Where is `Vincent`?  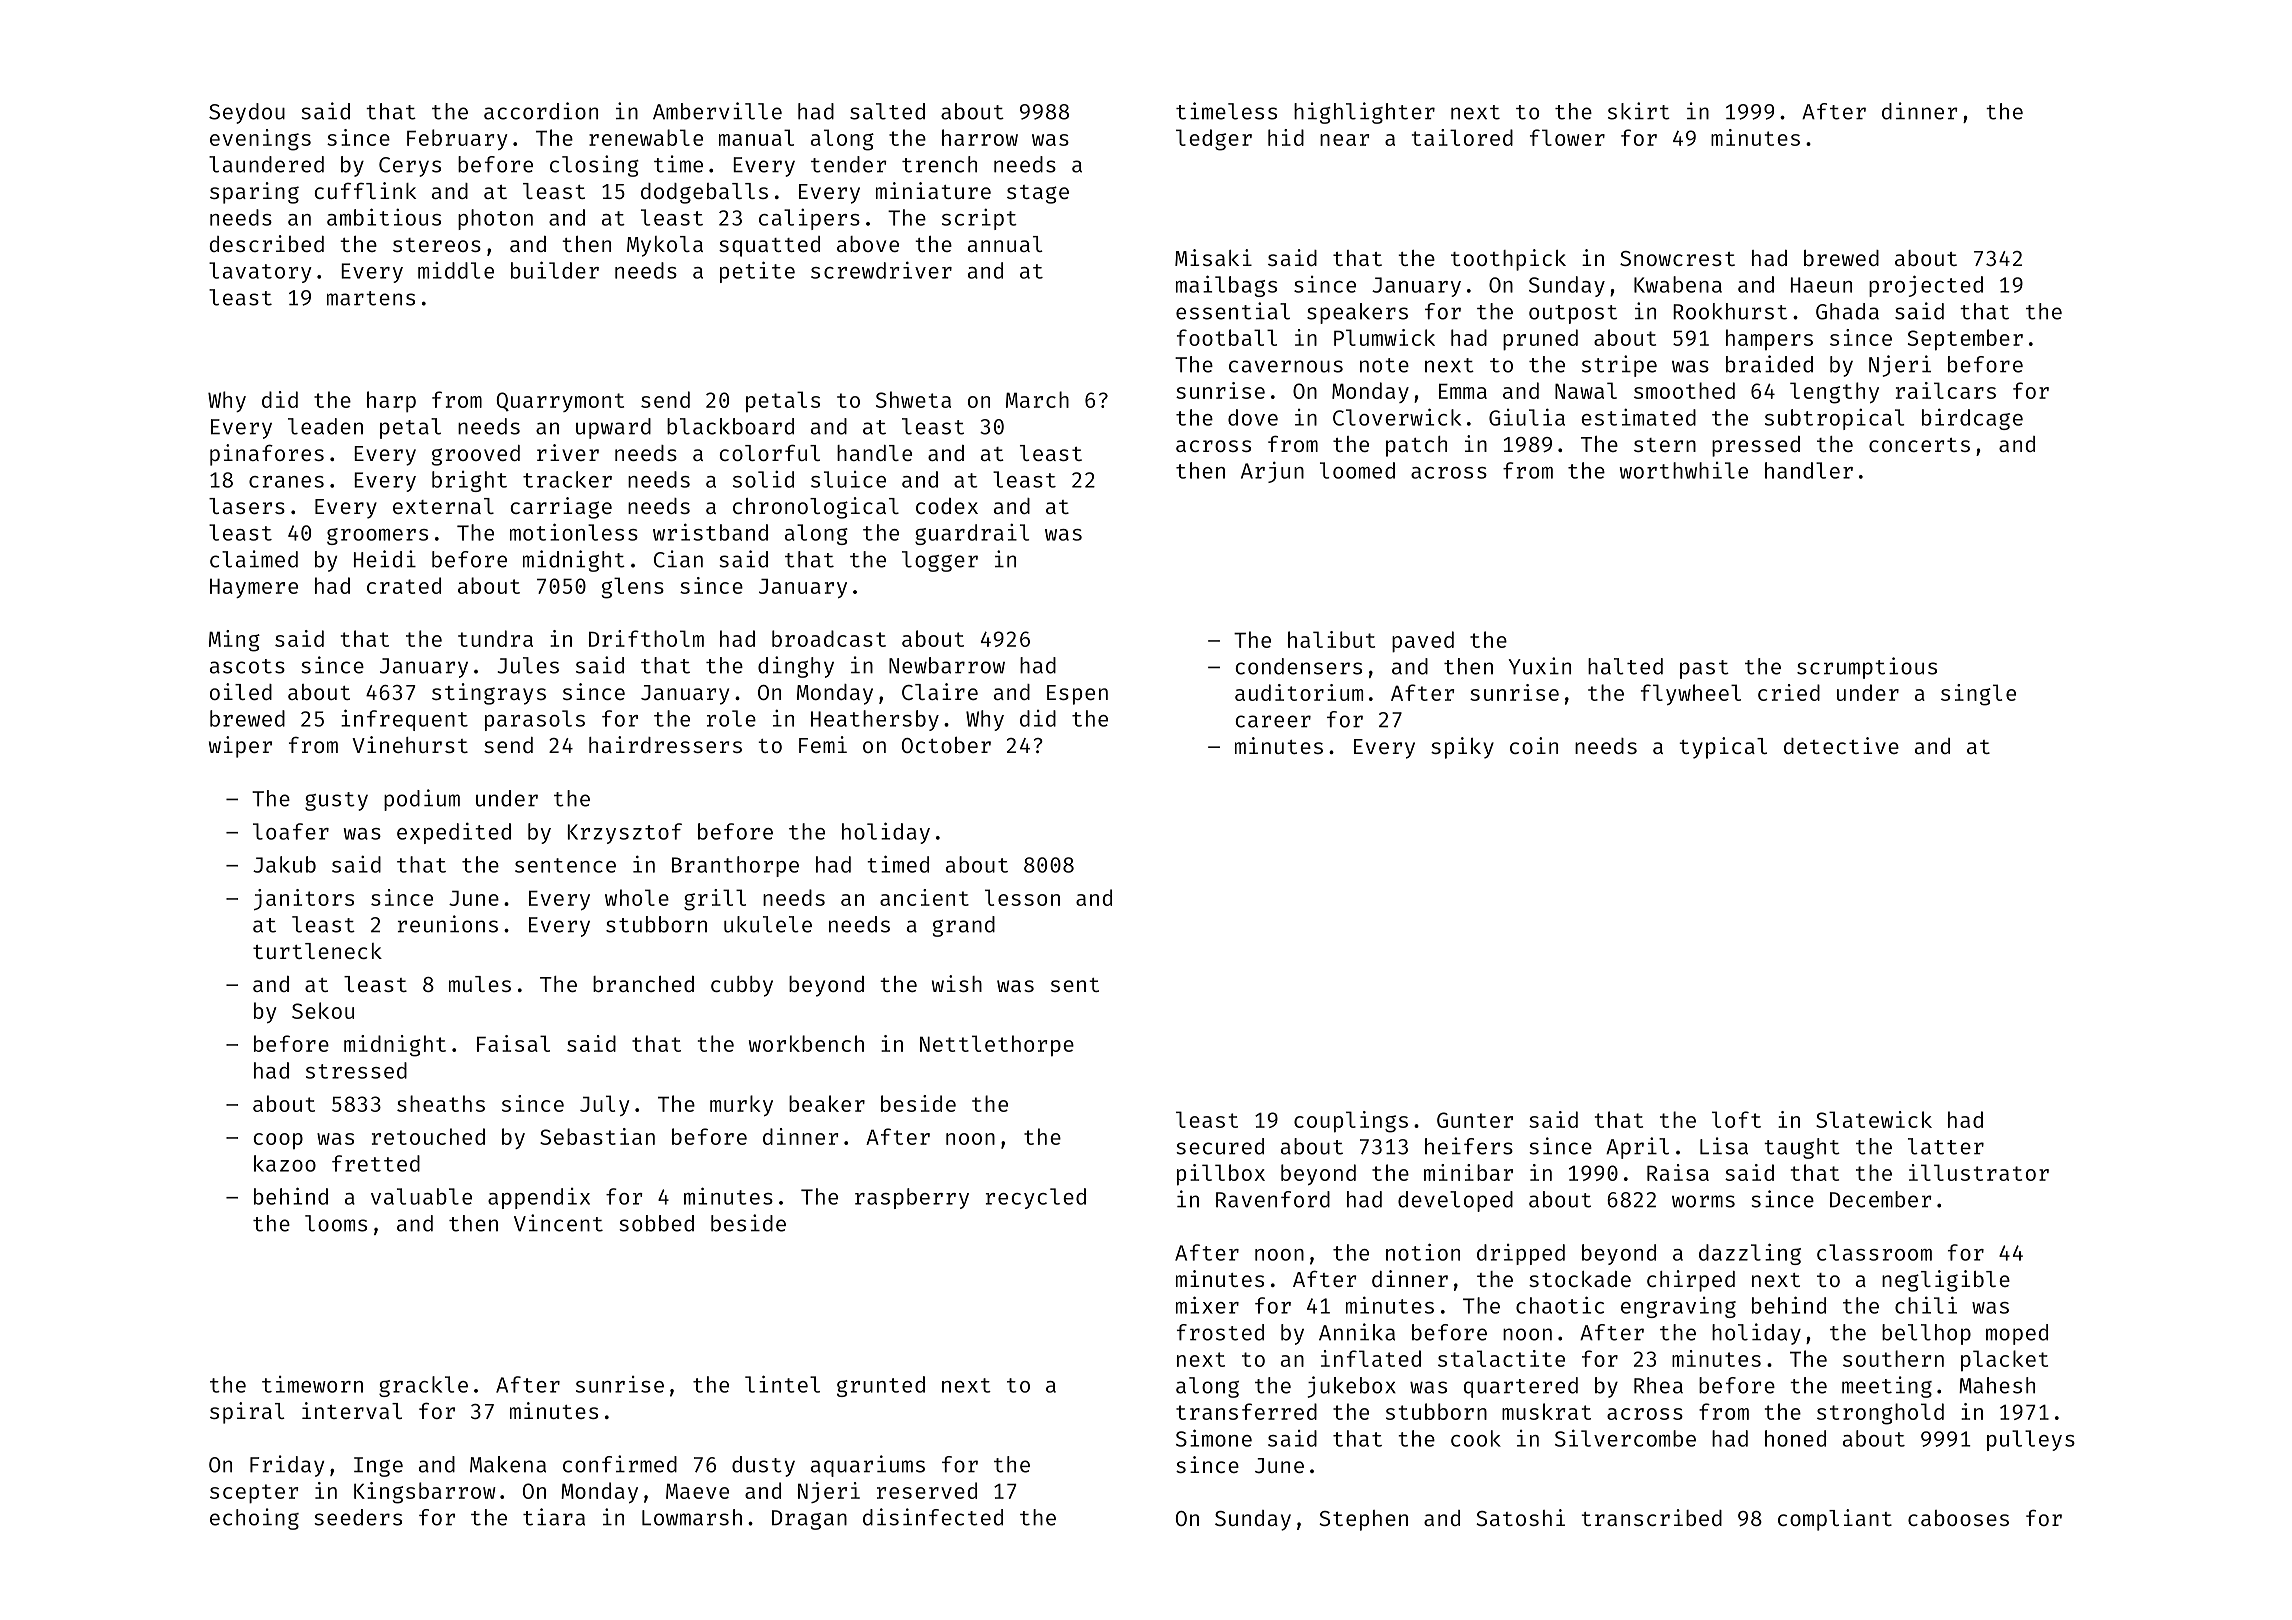 Vincent is located at coordinates (558, 1223).
